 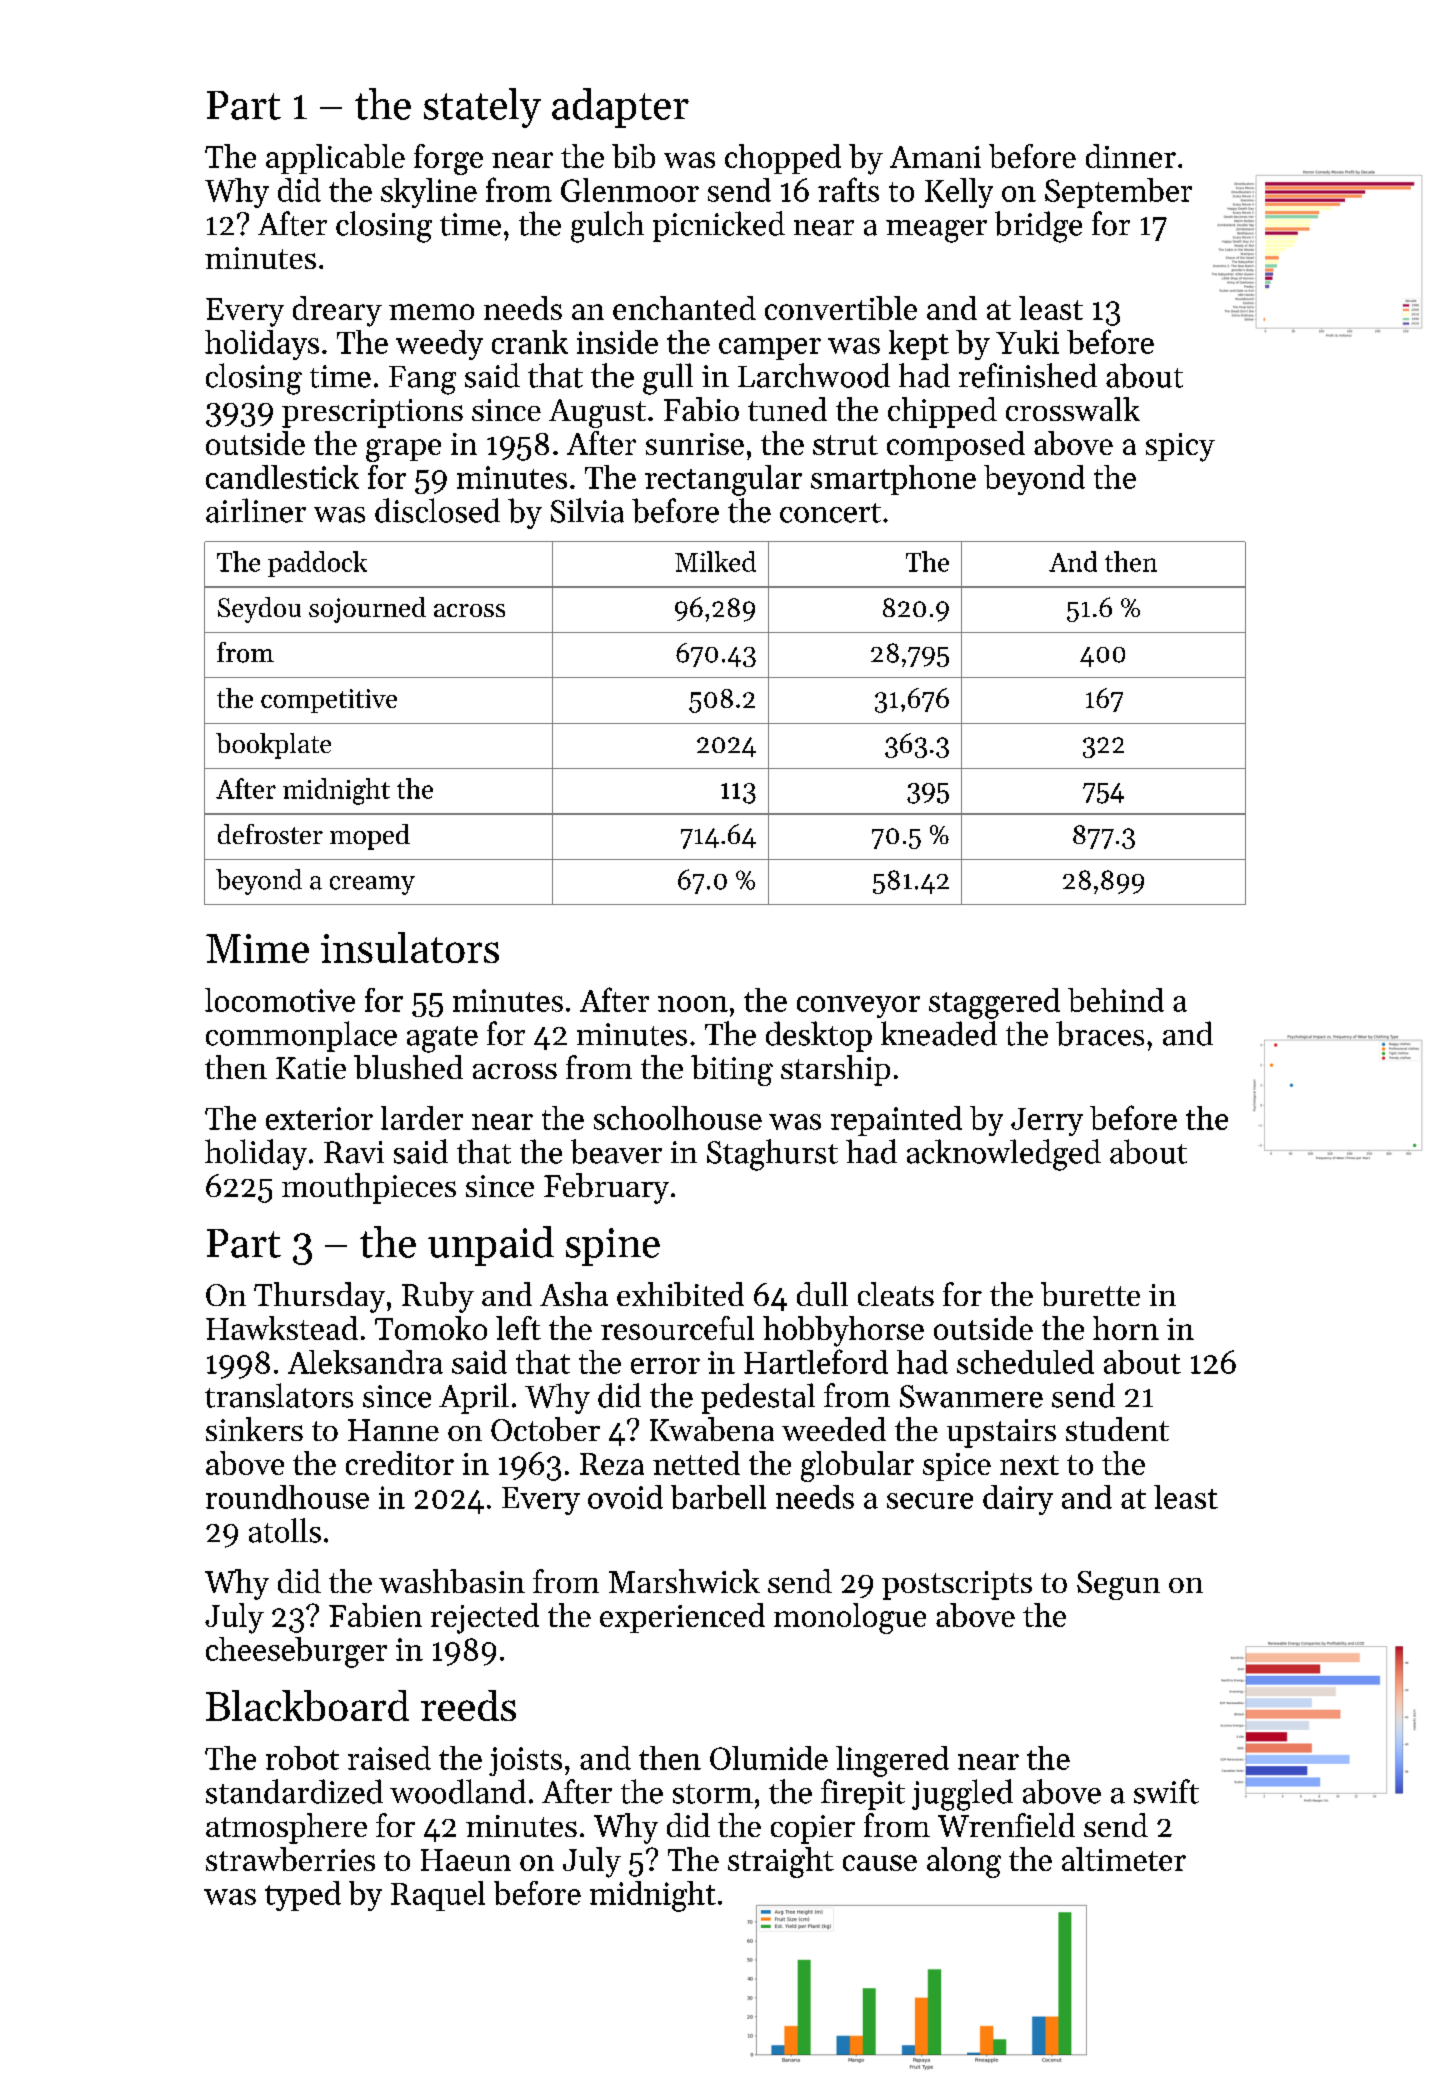 What do you see at coordinates (830, 513) in the screenshot?
I see `concert` at bounding box center [830, 513].
